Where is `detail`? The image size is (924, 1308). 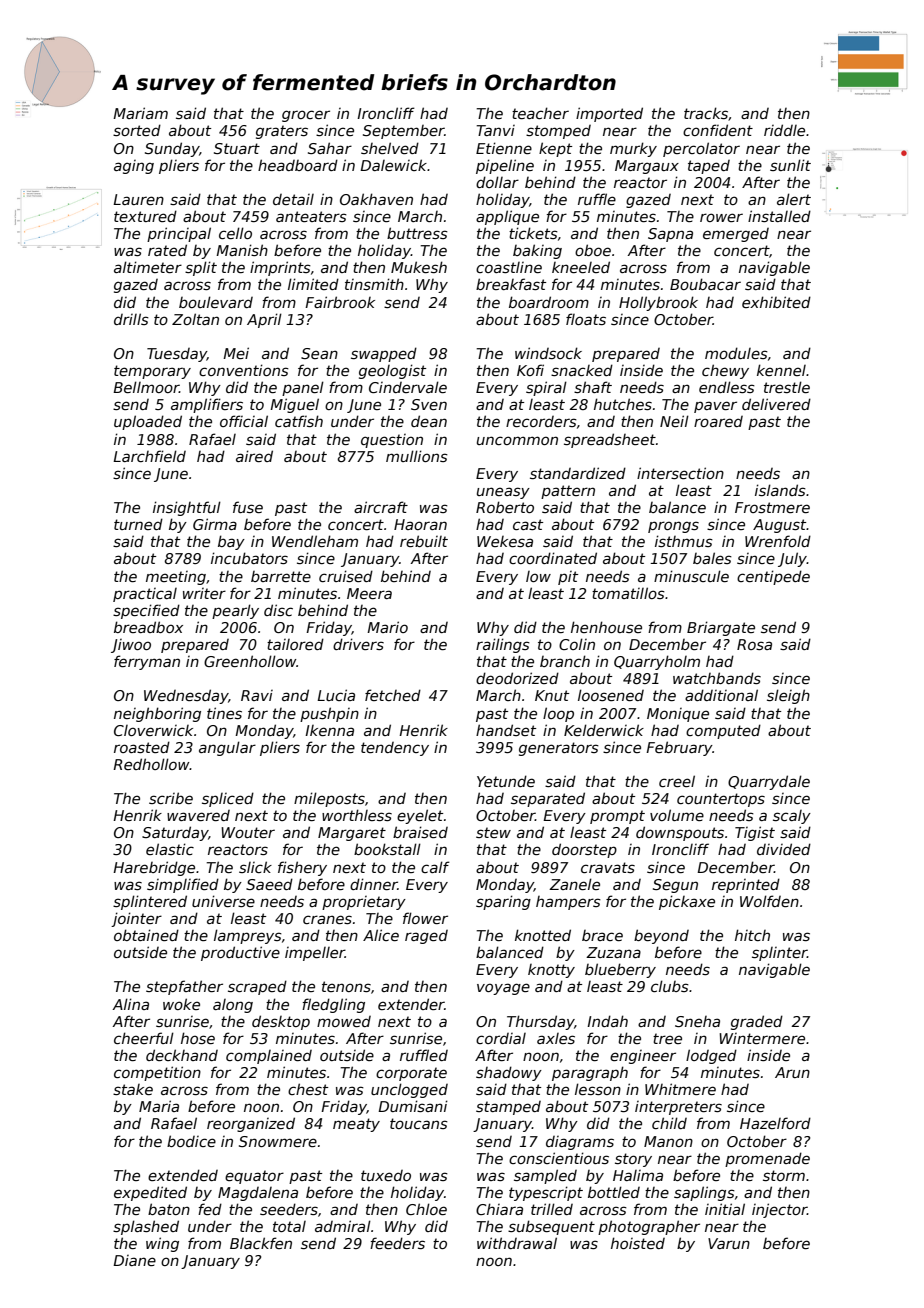
detail is located at coordinates (293, 199).
